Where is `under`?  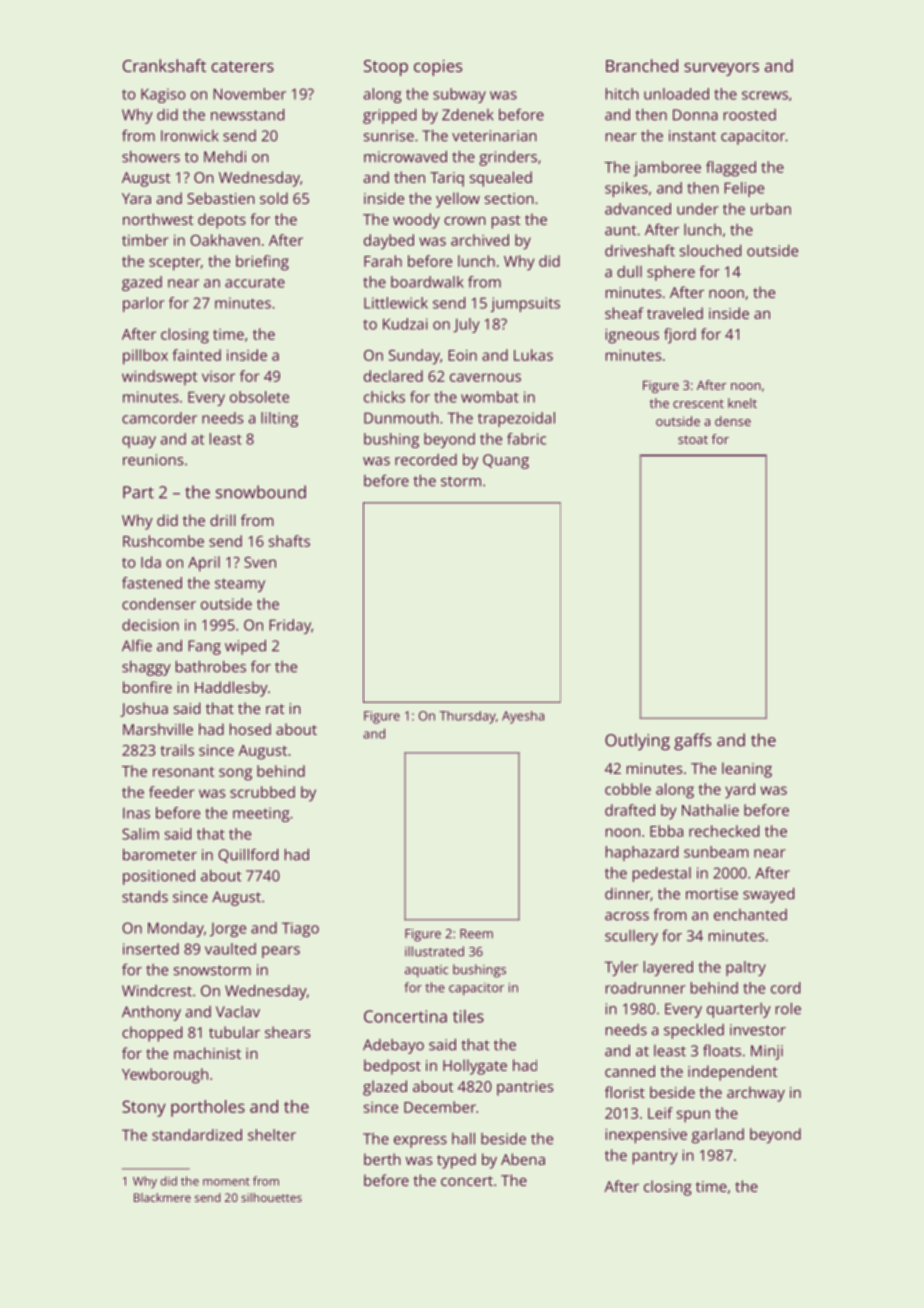 under is located at coordinates (698, 209).
